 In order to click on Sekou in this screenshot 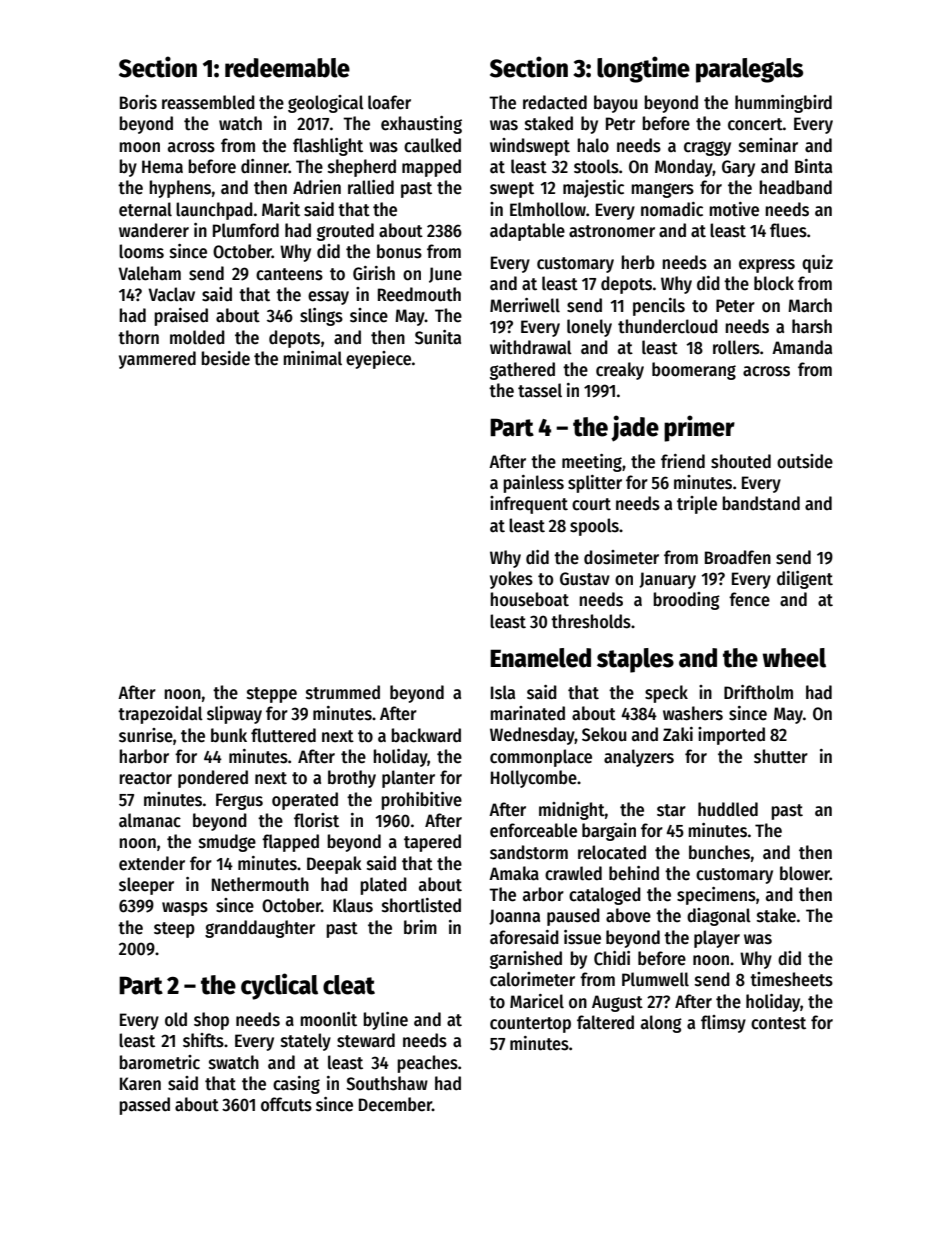, I will do `click(604, 734)`.
